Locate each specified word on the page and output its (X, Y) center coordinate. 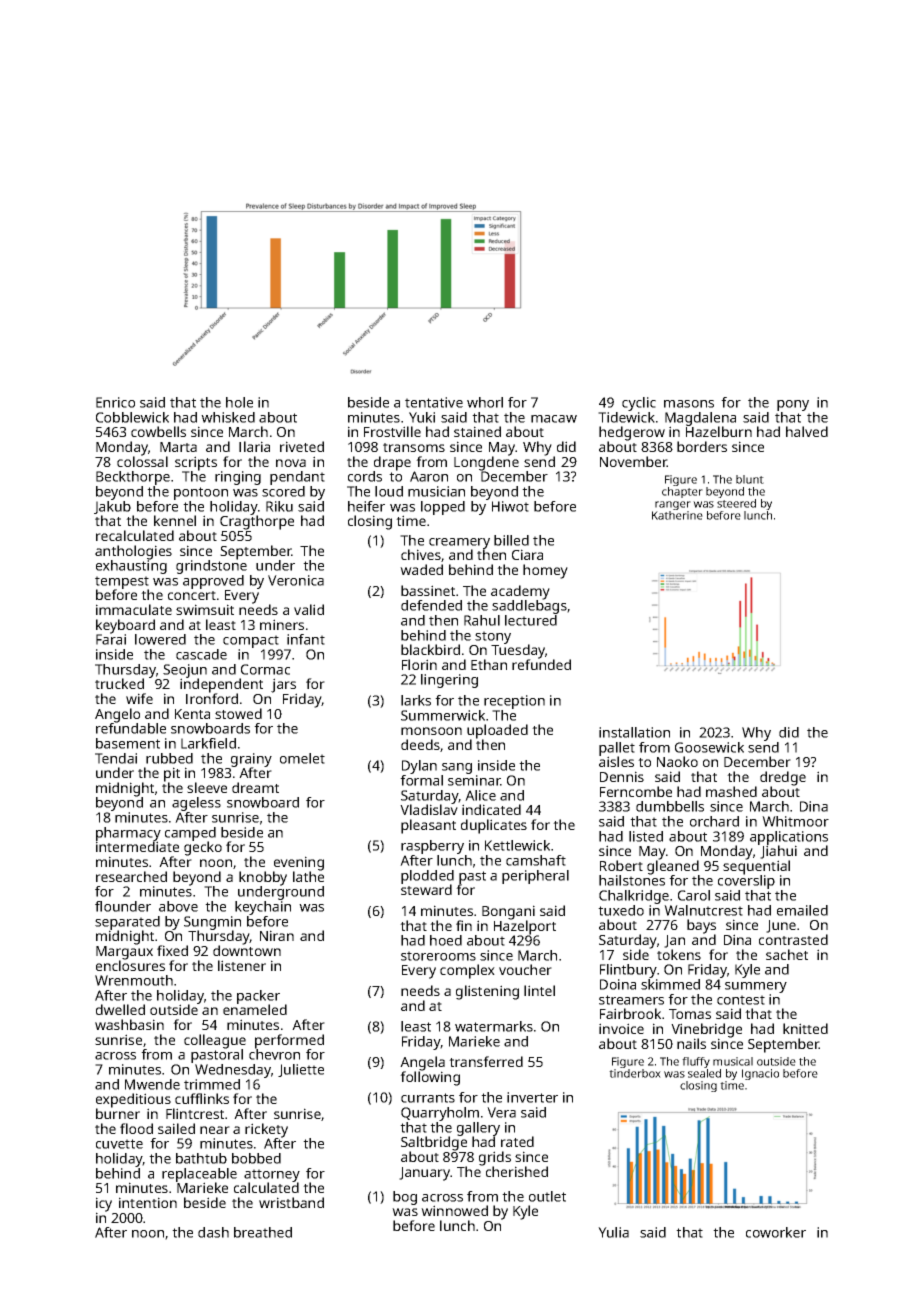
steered (736, 503)
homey (545, 571)
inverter (532, 1097)
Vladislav (429, 809)
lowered (160, 639)
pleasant (428, 826)
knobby (263, 878)
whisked (228, 417)
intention (148, 1202)
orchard (714, 821)
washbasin (129, 1024)
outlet (547, 1196)
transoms (414, 447)
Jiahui (778, 852)
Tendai (116, 758)
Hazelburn (719, 431)
